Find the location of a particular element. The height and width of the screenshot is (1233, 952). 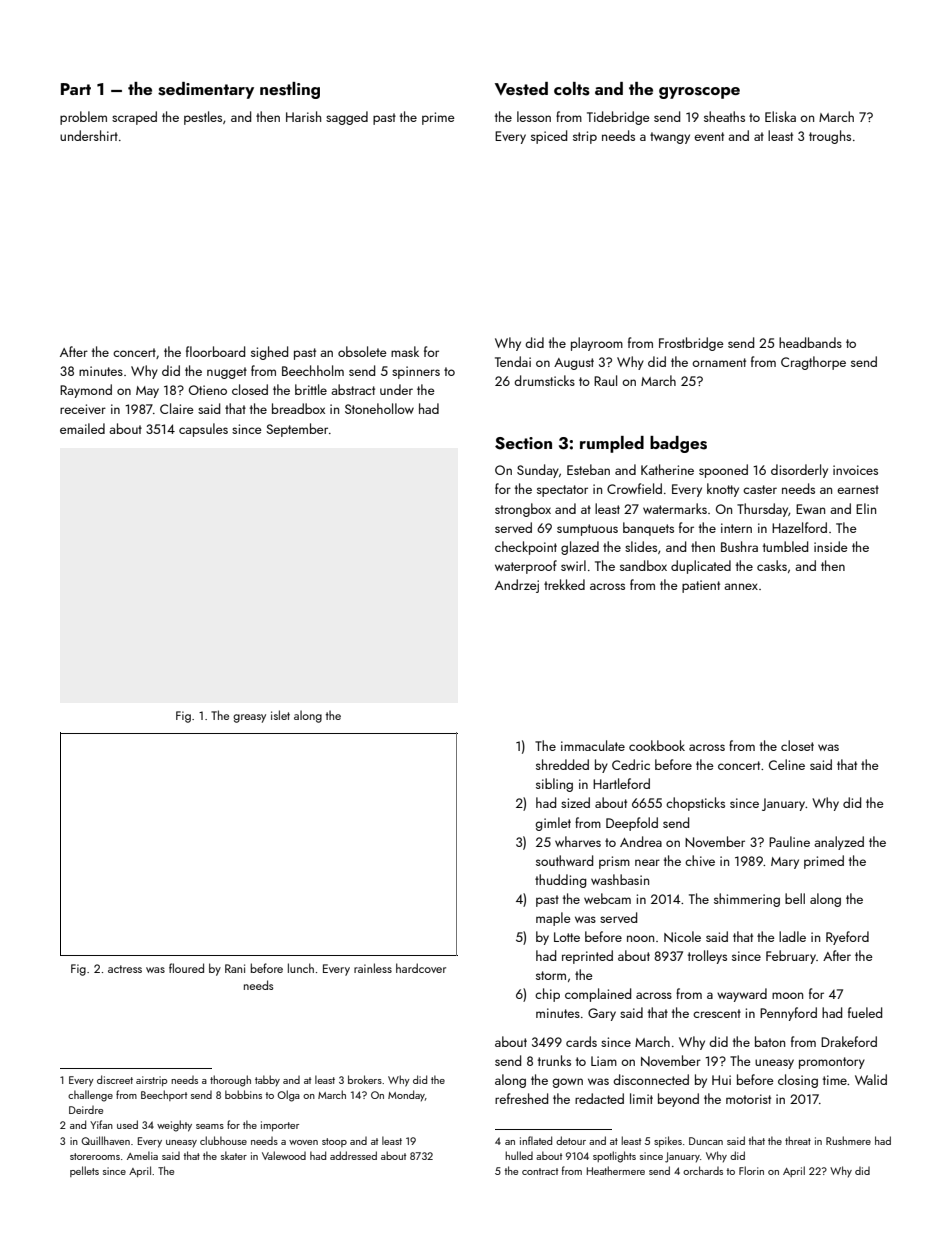

crescent is located at coordinates (717, 1013).
